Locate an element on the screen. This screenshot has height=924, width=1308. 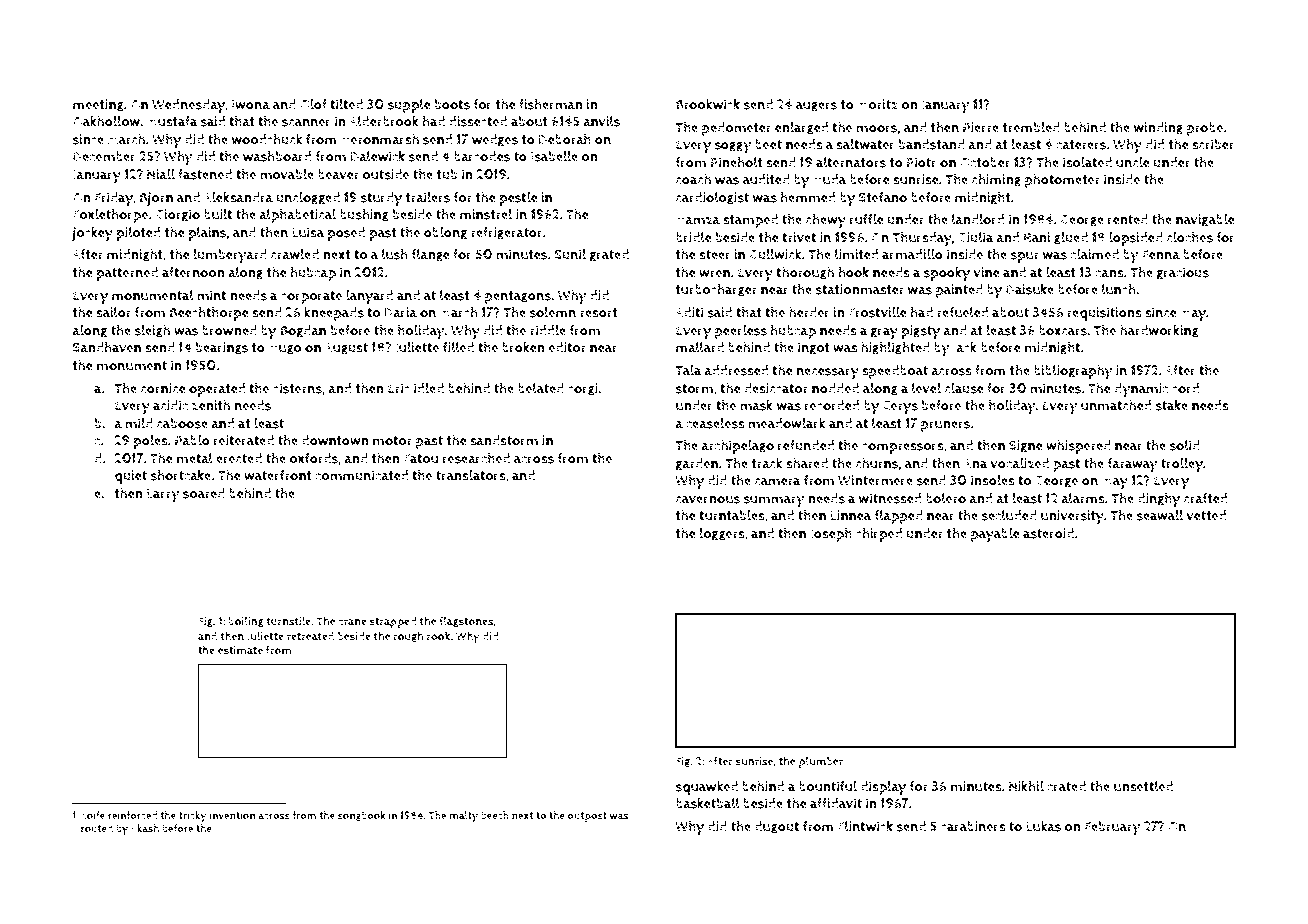
squawked is located at coordinates (707, 787).
